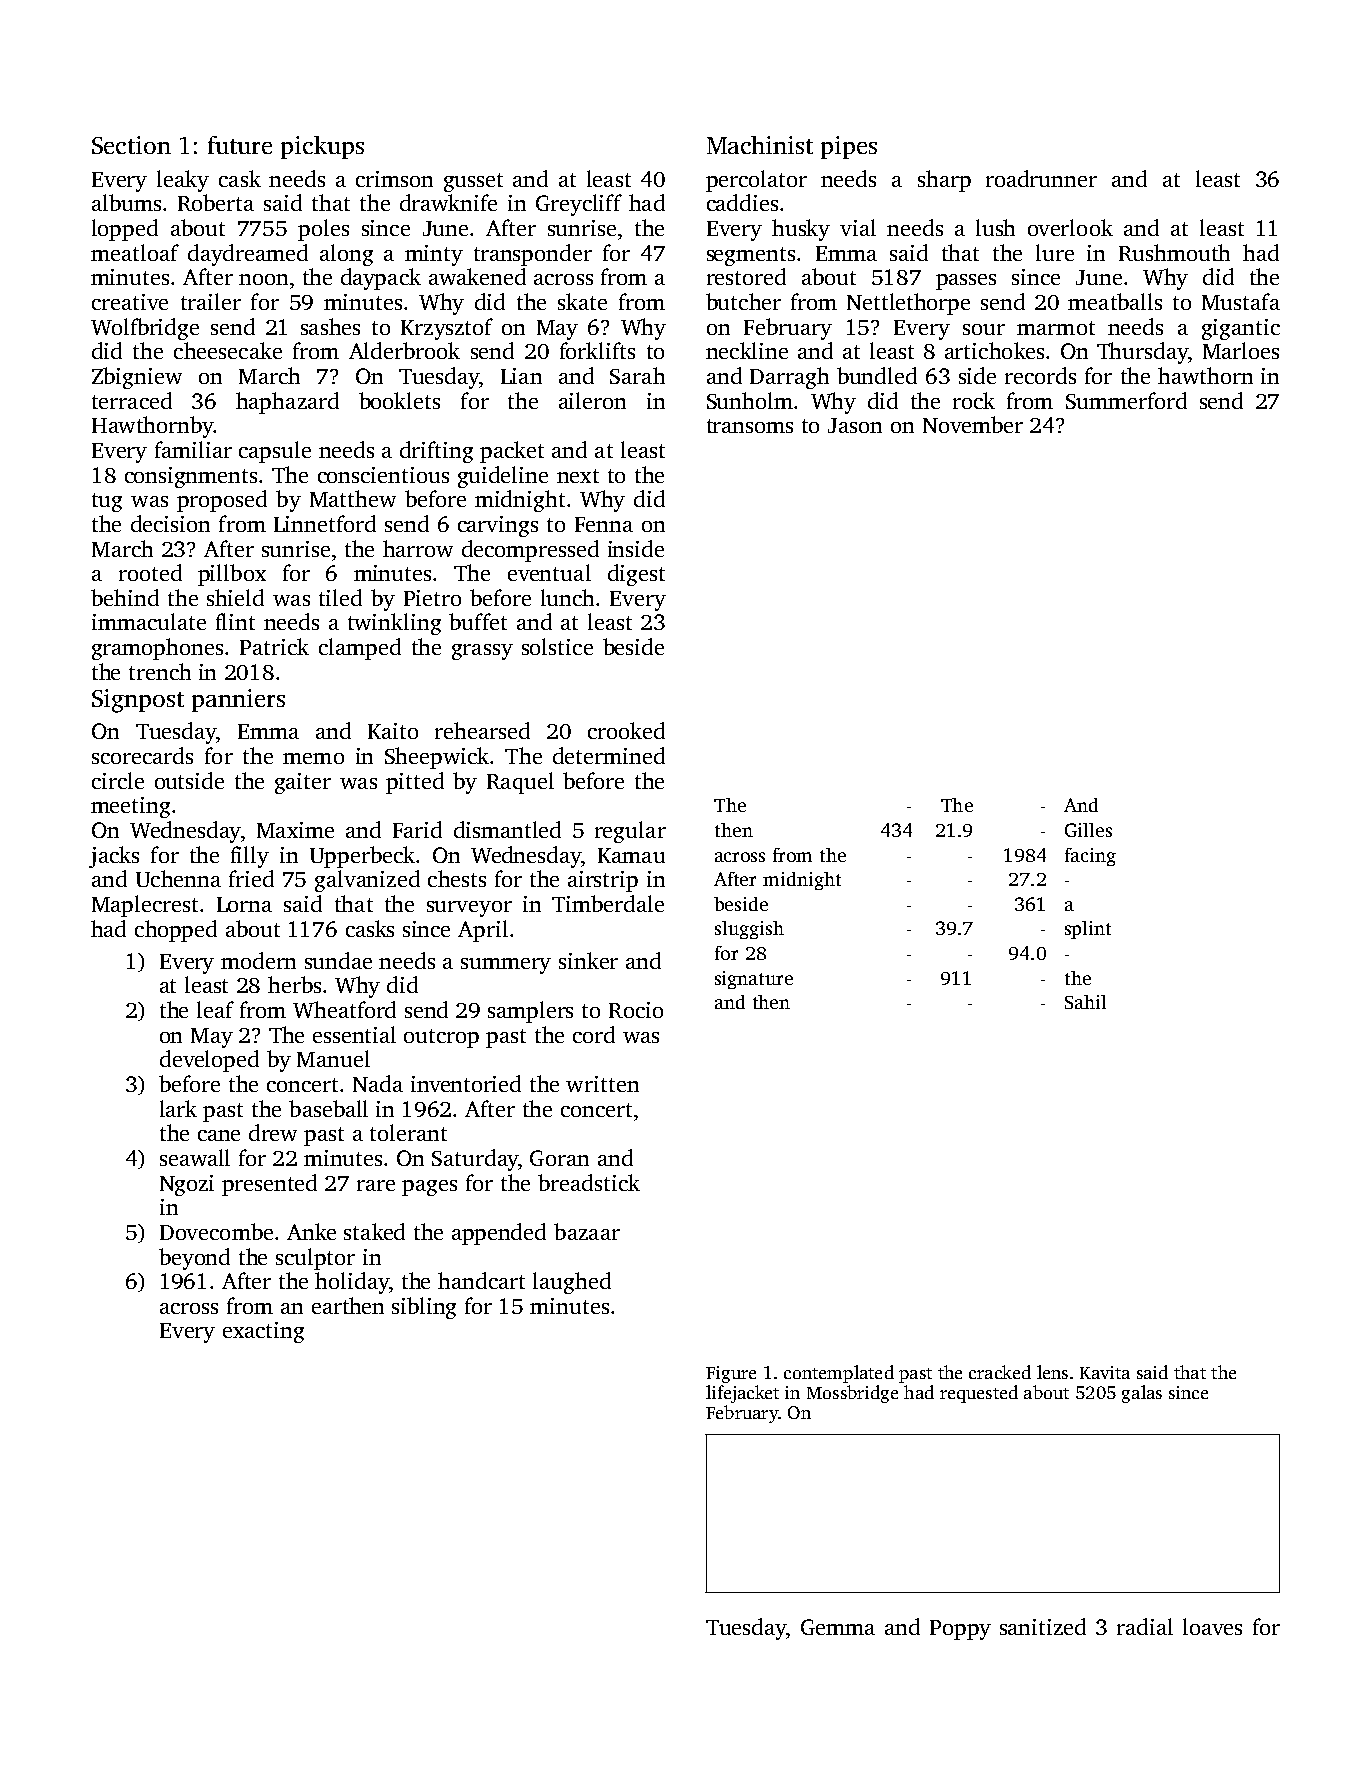 The width and height of the screenshot is (1371, 1775). Describe the element at coordinates (973, 424) in the screenshot. I see `November` at that location.
